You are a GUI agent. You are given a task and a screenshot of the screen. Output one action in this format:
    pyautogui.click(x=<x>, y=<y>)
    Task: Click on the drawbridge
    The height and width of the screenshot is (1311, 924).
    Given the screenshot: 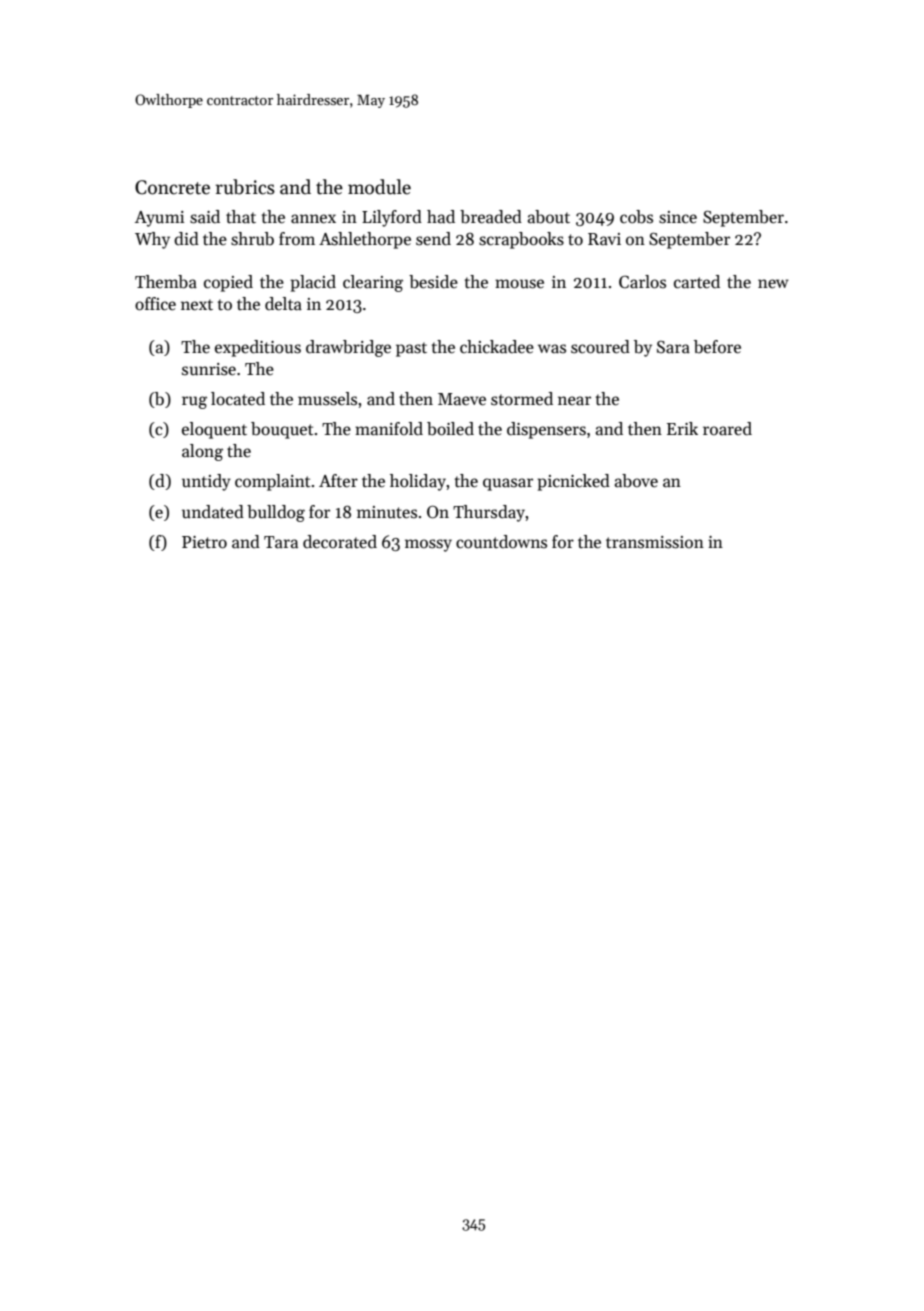 What is the action you would take?
    pyautogui.click(x=348, y=348)
